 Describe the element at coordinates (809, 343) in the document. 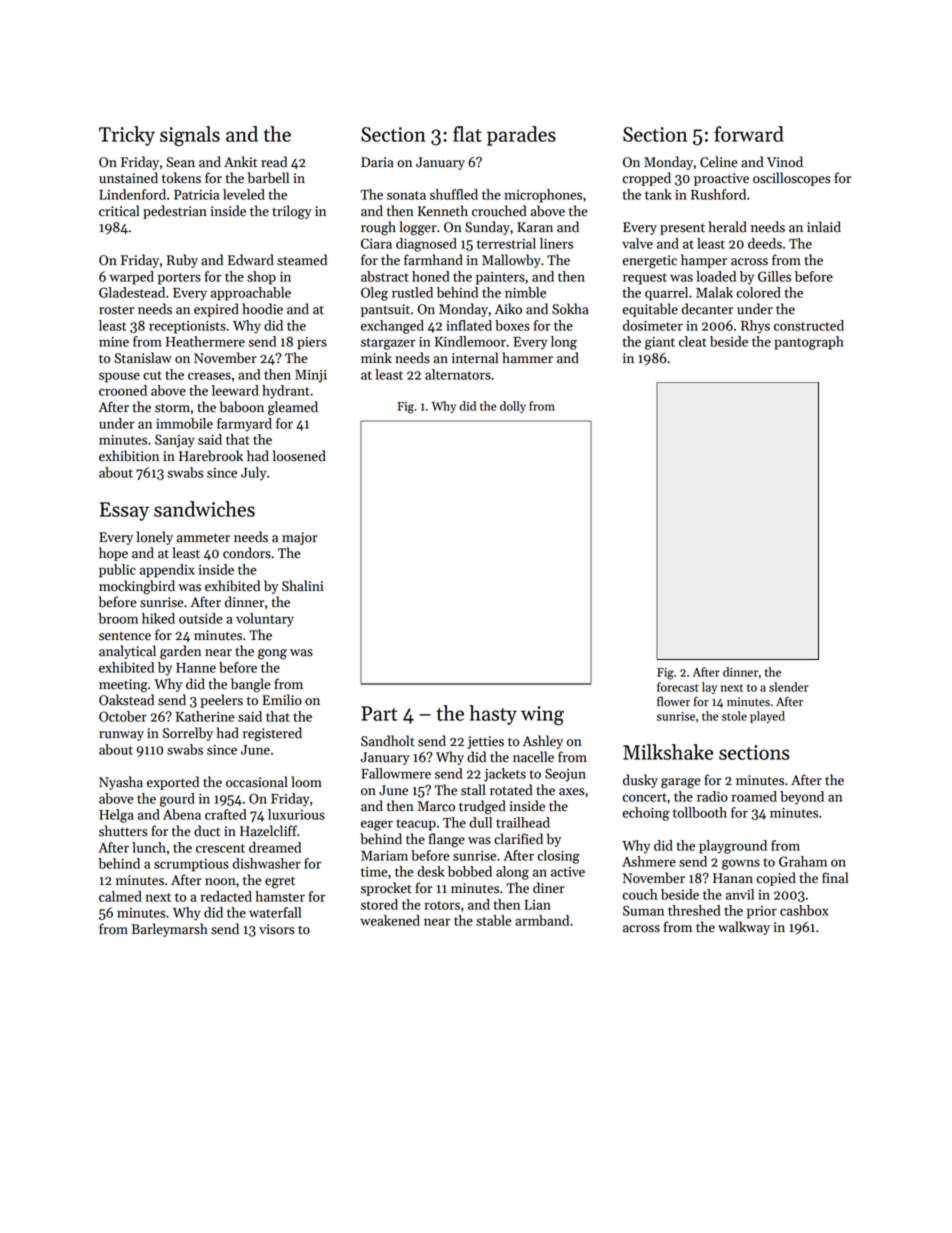

I see `pantograph` at that location.
